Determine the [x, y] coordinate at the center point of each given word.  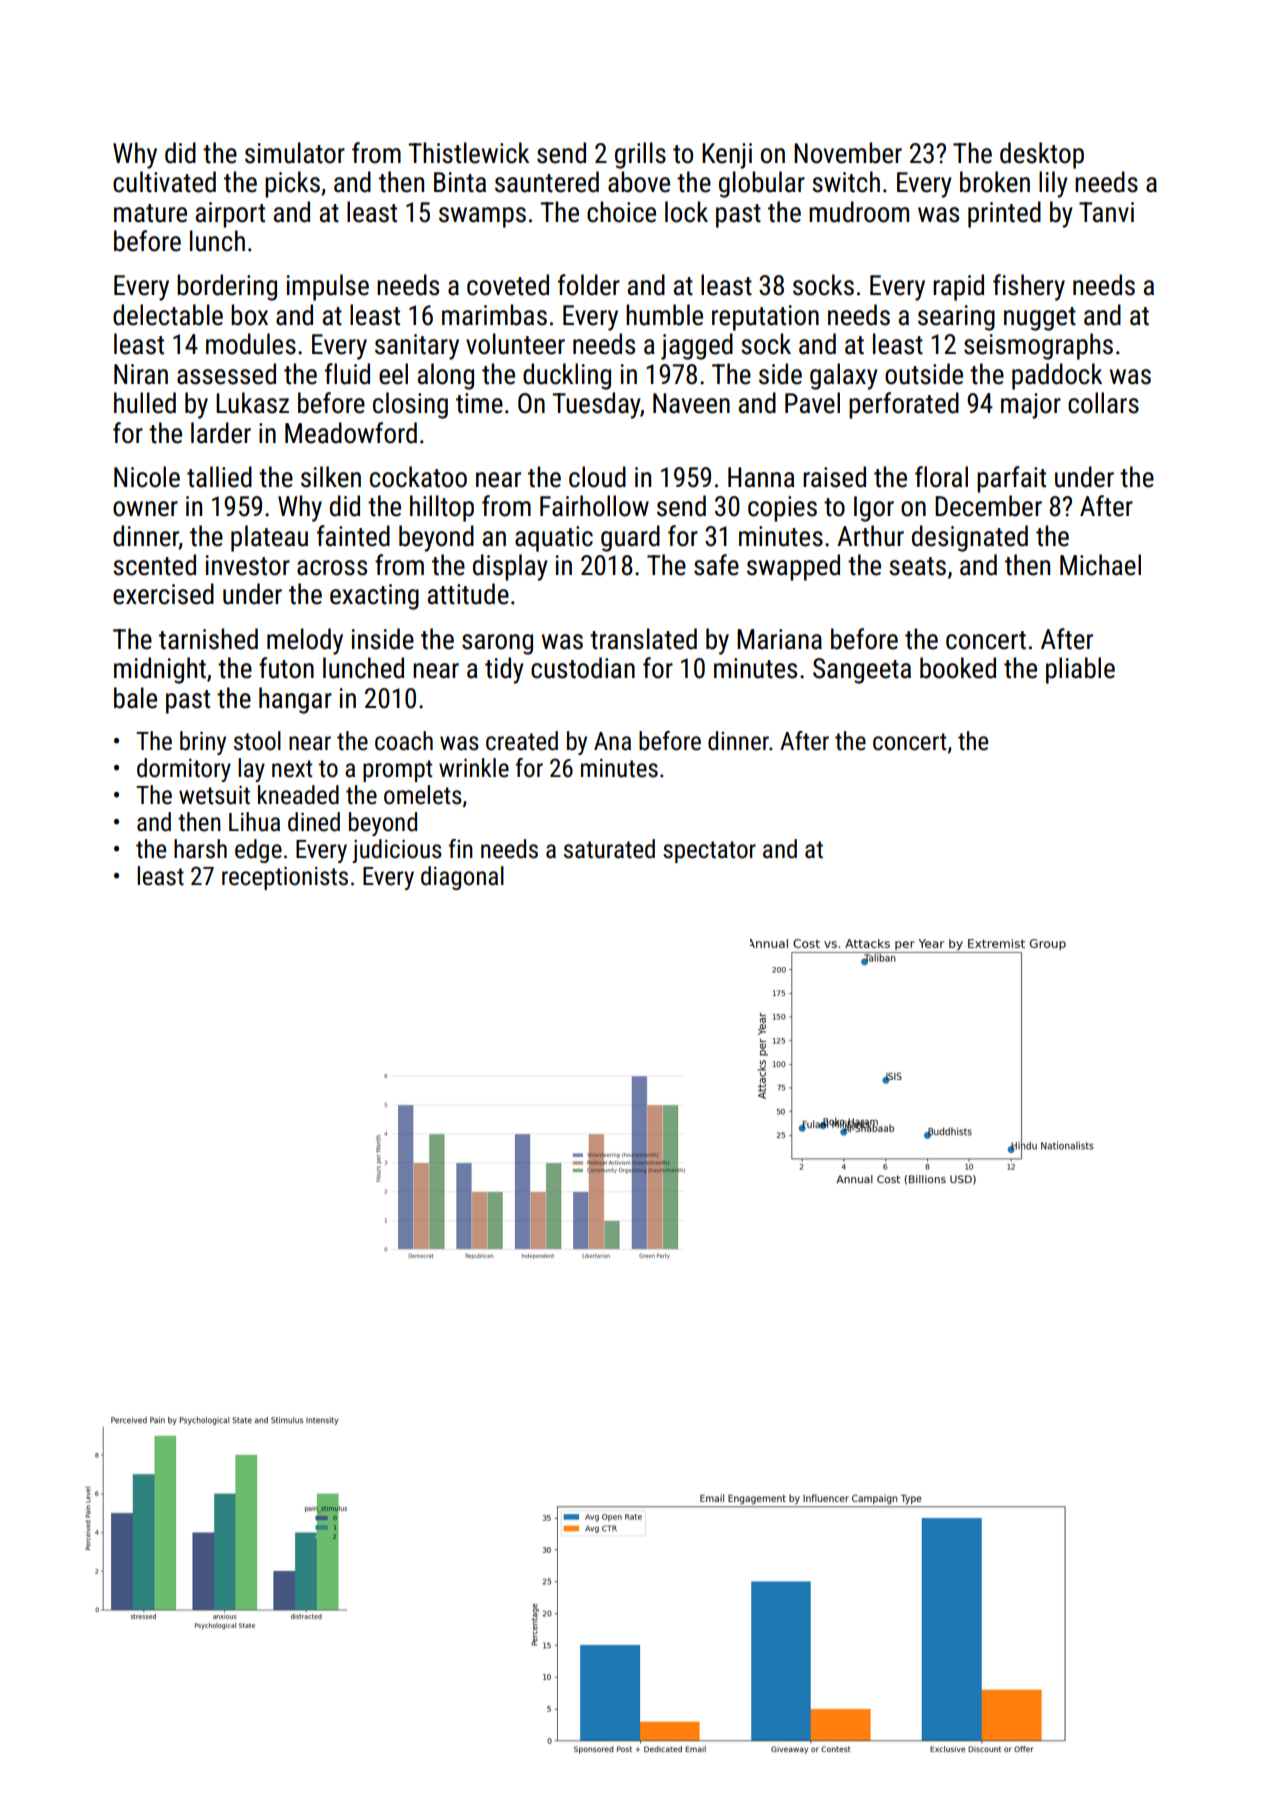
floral [941, 477]
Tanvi [1106, 212]
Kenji [727, 156]
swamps [482, 217]
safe [716, 565]
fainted [353, 536]
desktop [1042, 155]
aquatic [554, 539]
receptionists [285, 878]
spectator [709, 852]
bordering [227, 287]
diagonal [462, 878]
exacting [374, 597]
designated [970, 538]
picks [292, 184]
